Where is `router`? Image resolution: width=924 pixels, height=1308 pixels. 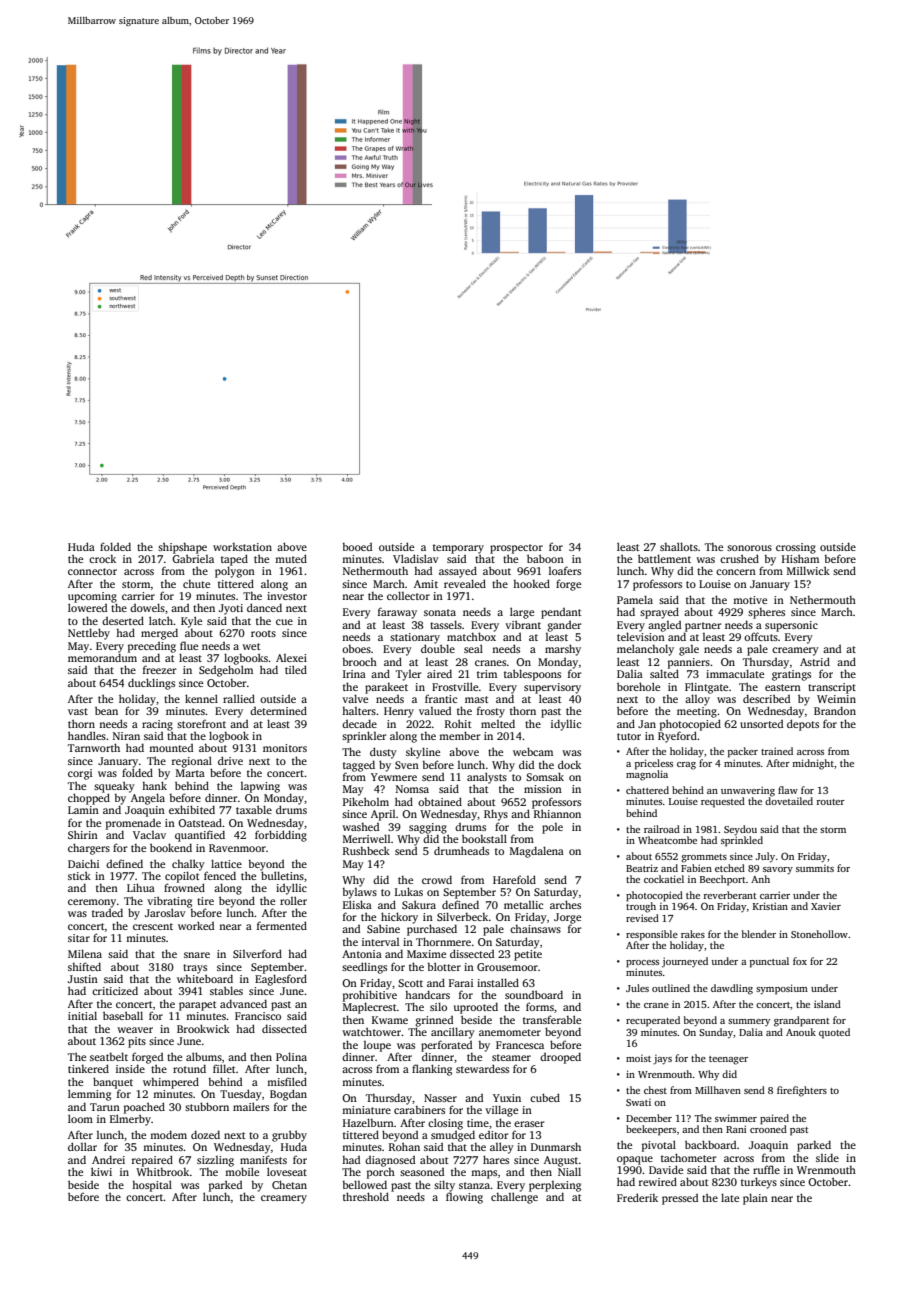
router is located at coordinates (830, 802).
